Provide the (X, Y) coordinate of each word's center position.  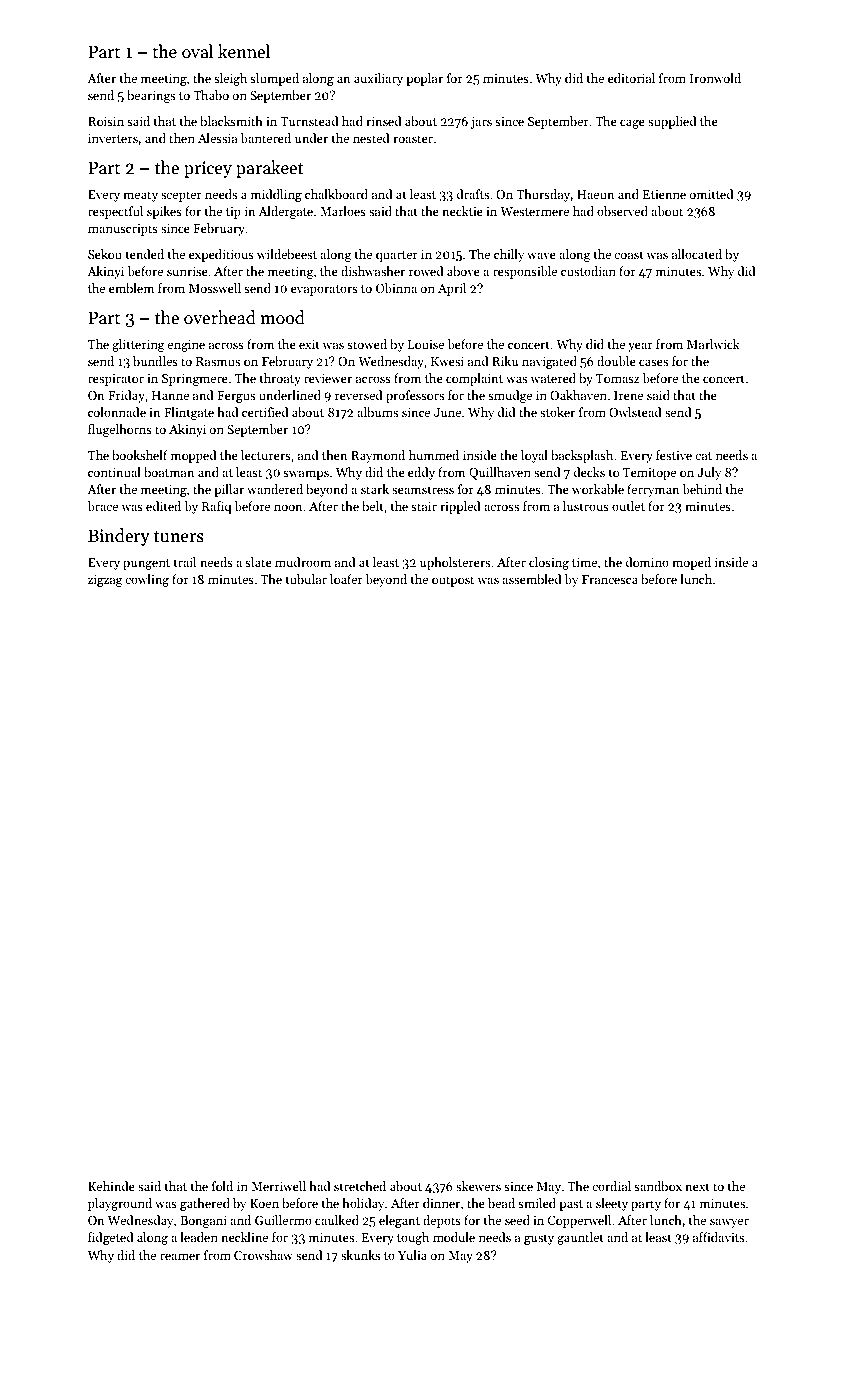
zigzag (105, 581)
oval (197, 51)
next (697, 1187)
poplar (424, 79)
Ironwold (715, 78)
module (454, 1237)
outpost (453, 581)
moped (691, 563)
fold (222, 1186)
